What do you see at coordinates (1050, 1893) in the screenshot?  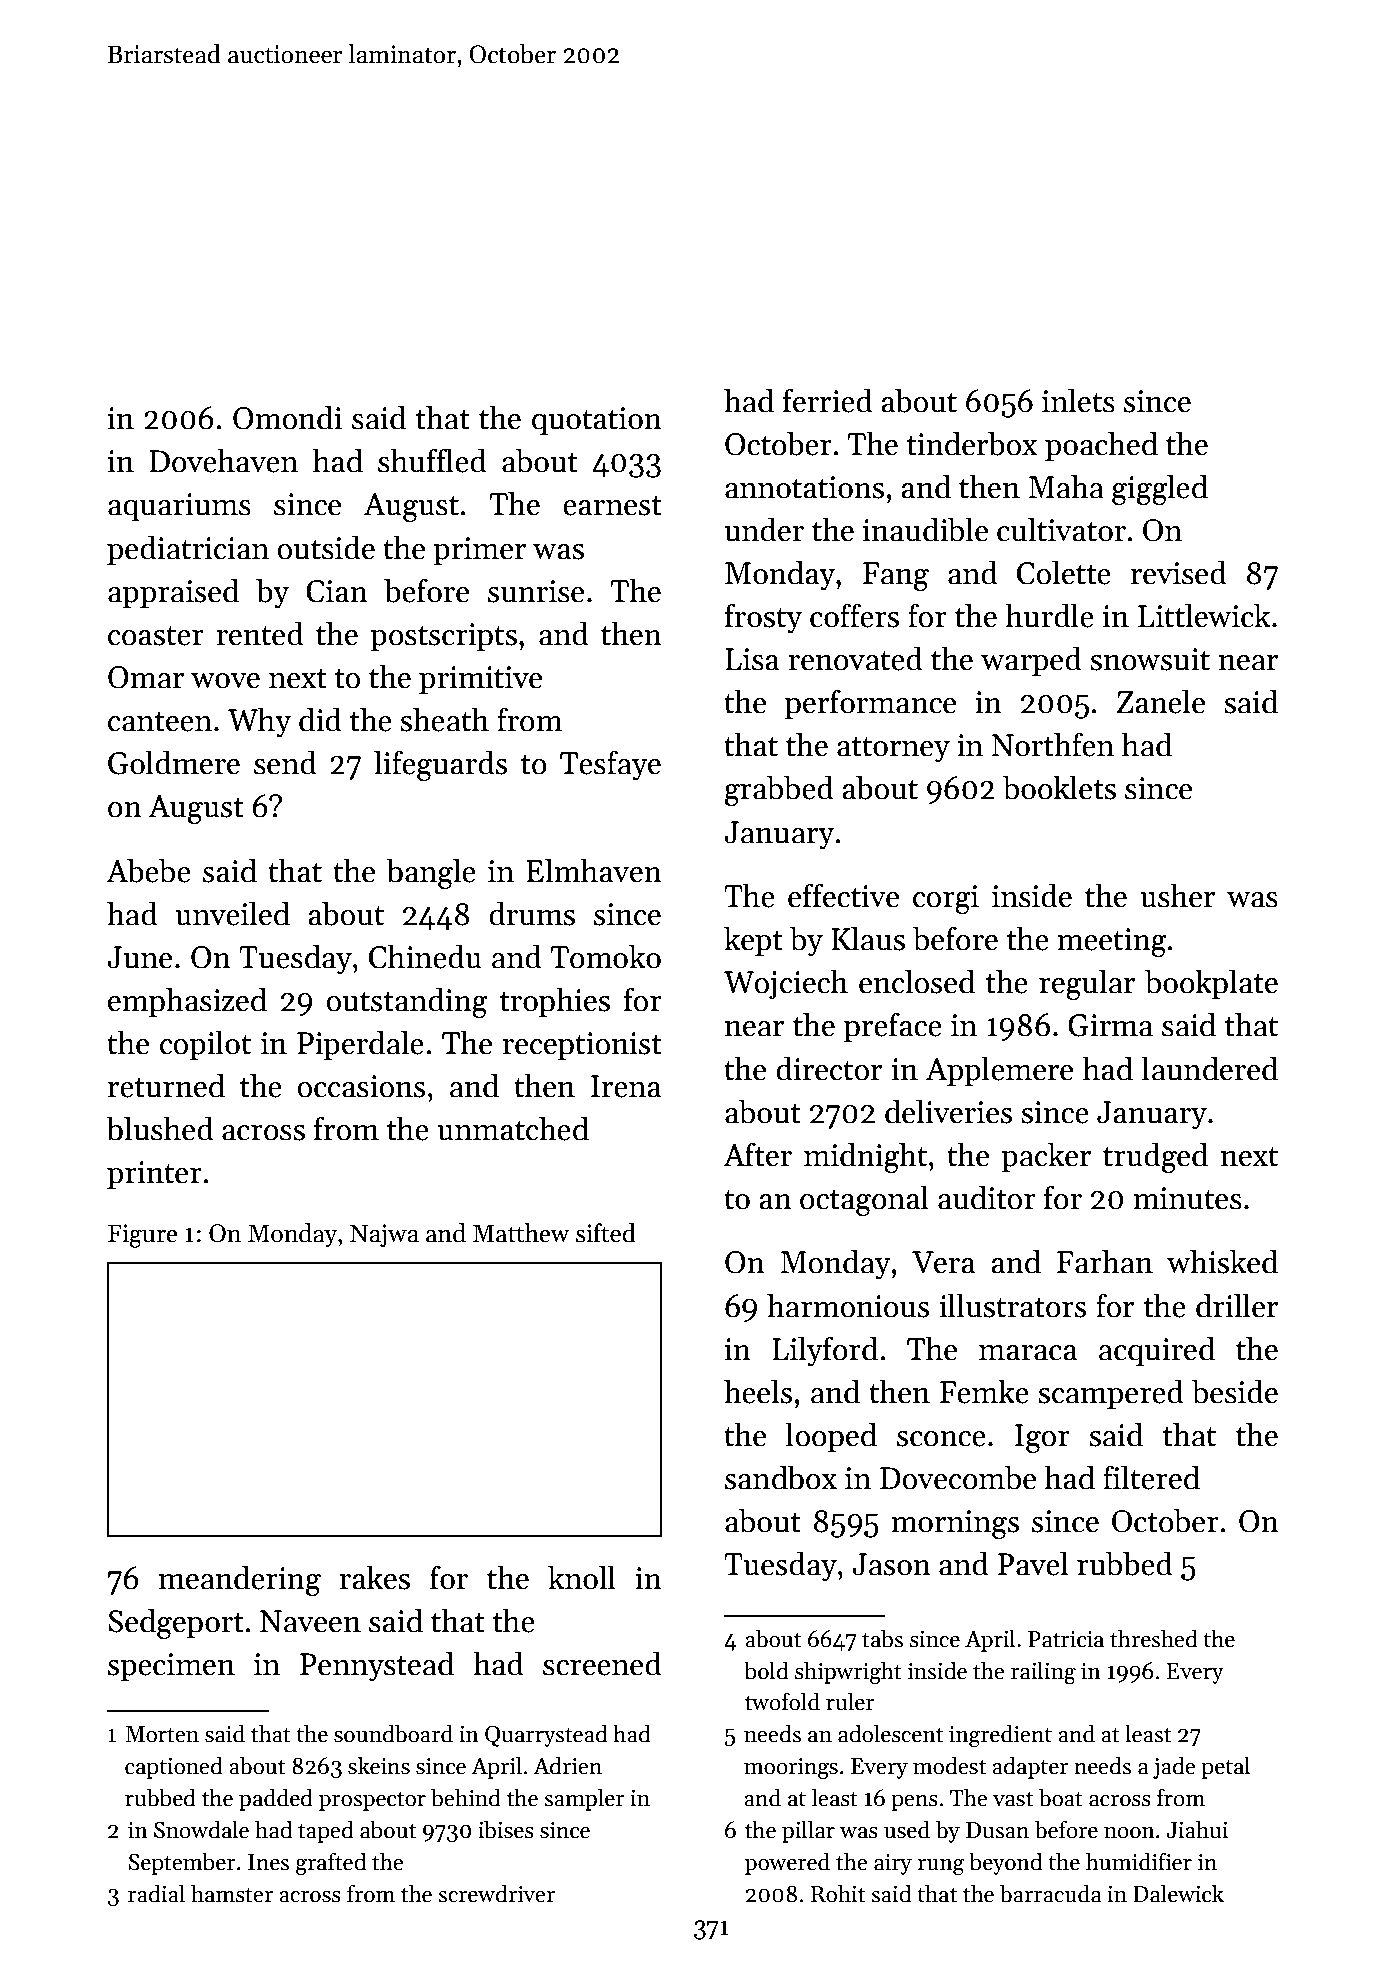 I see `barracuda` at bounding box center [1050, 1893].
